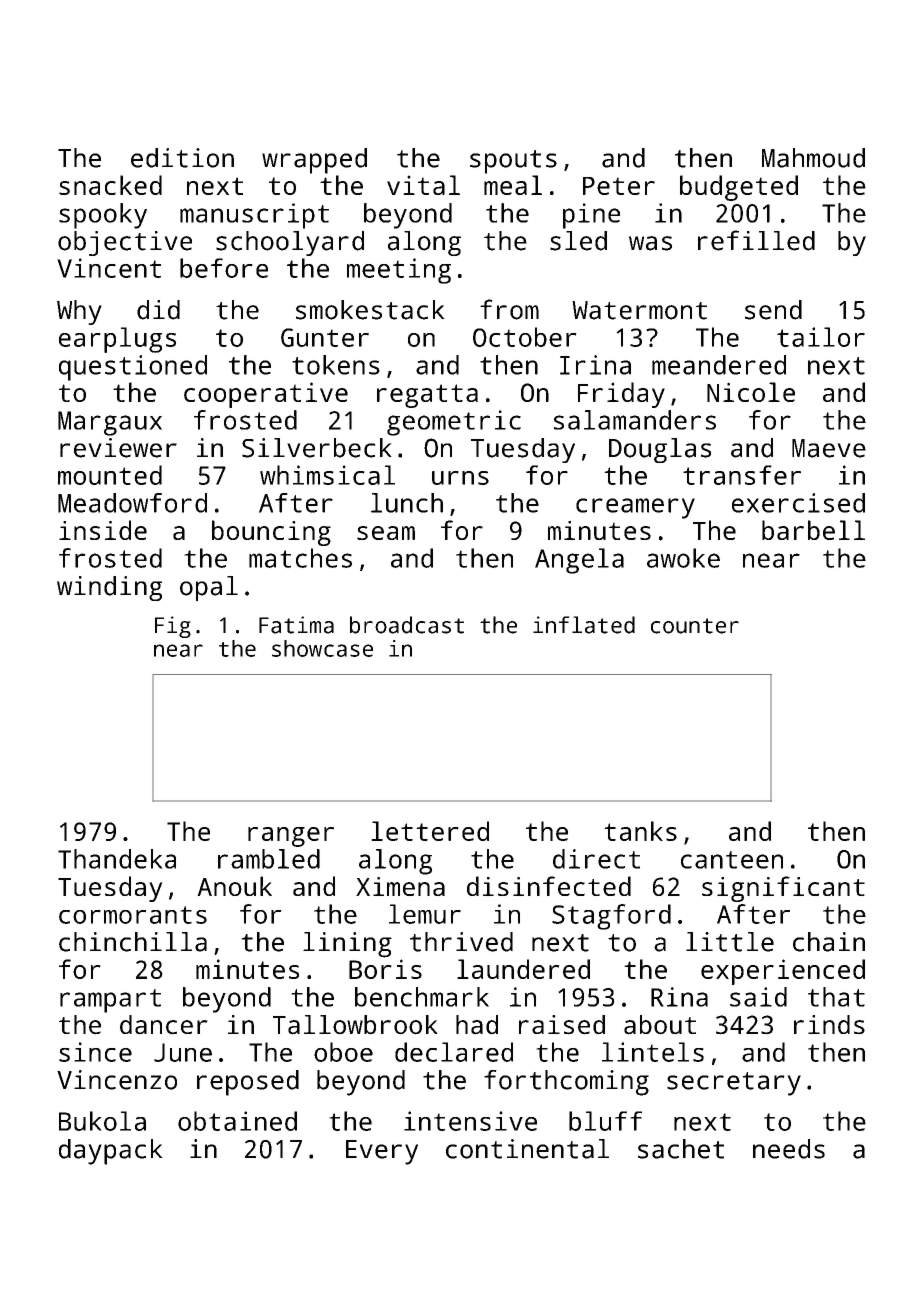  I want to click on counter, so click(695, 626).
